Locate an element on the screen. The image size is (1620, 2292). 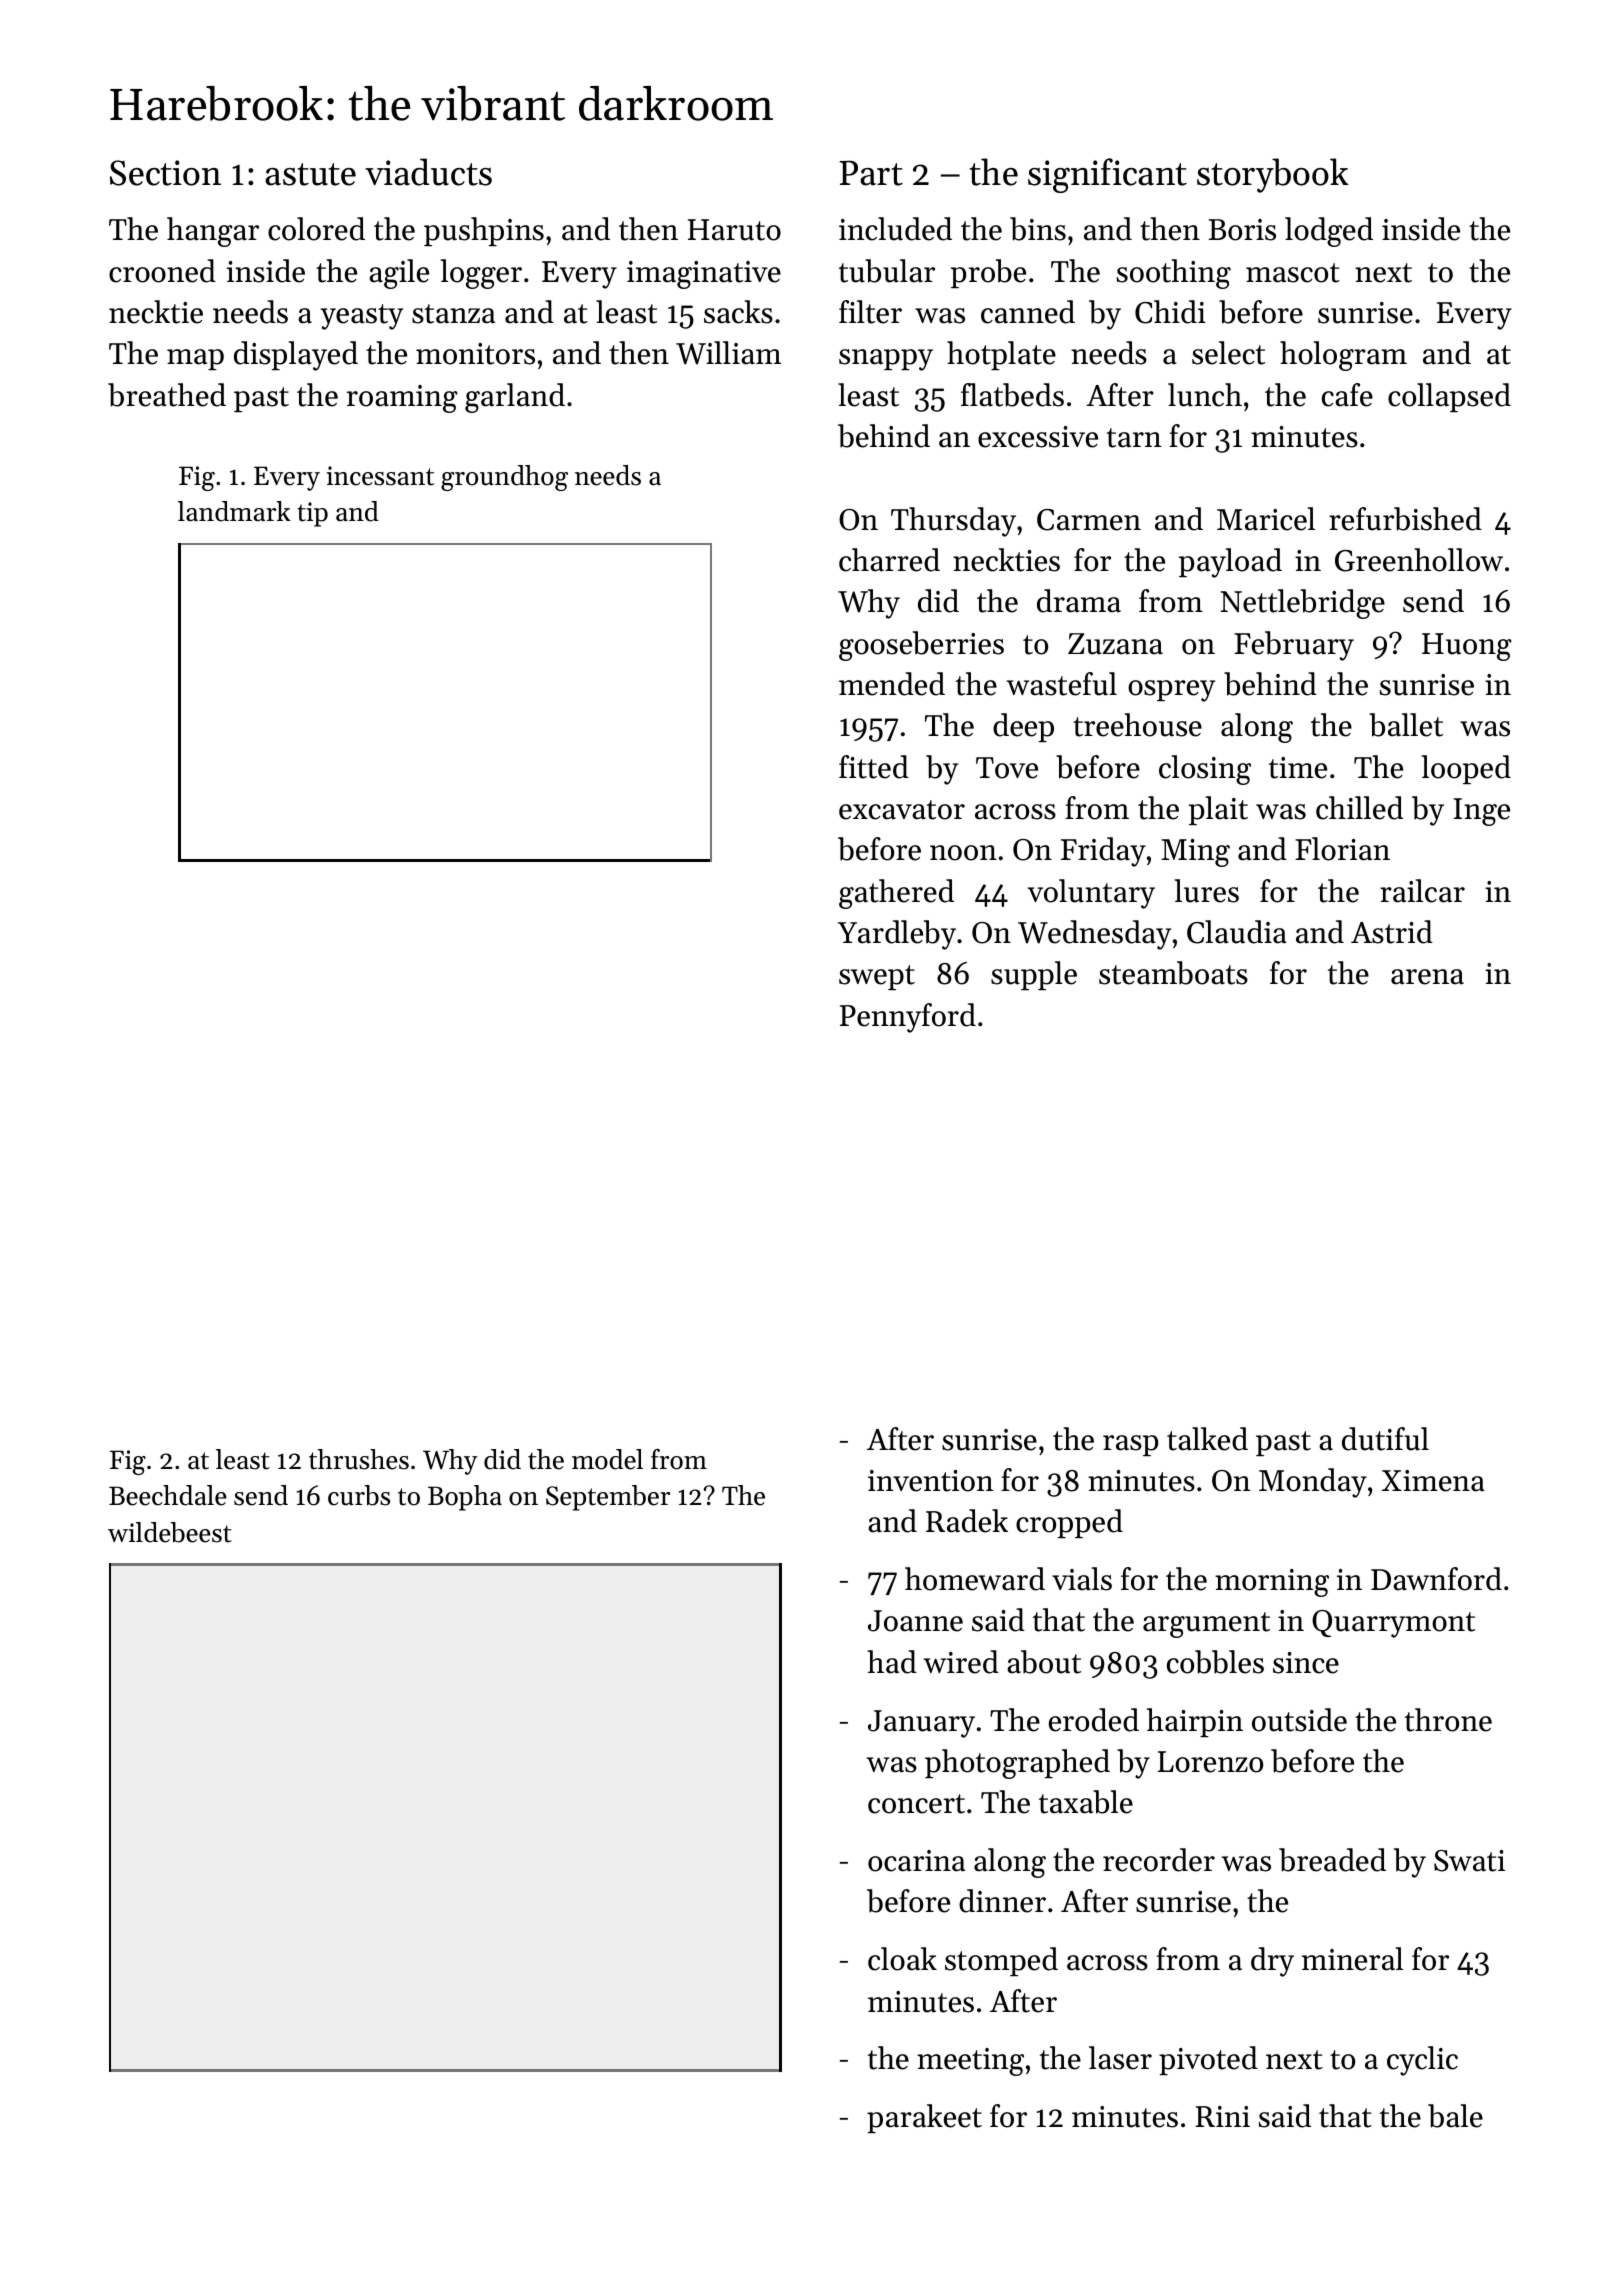
homeward is located at coordinates (975, 1579).
